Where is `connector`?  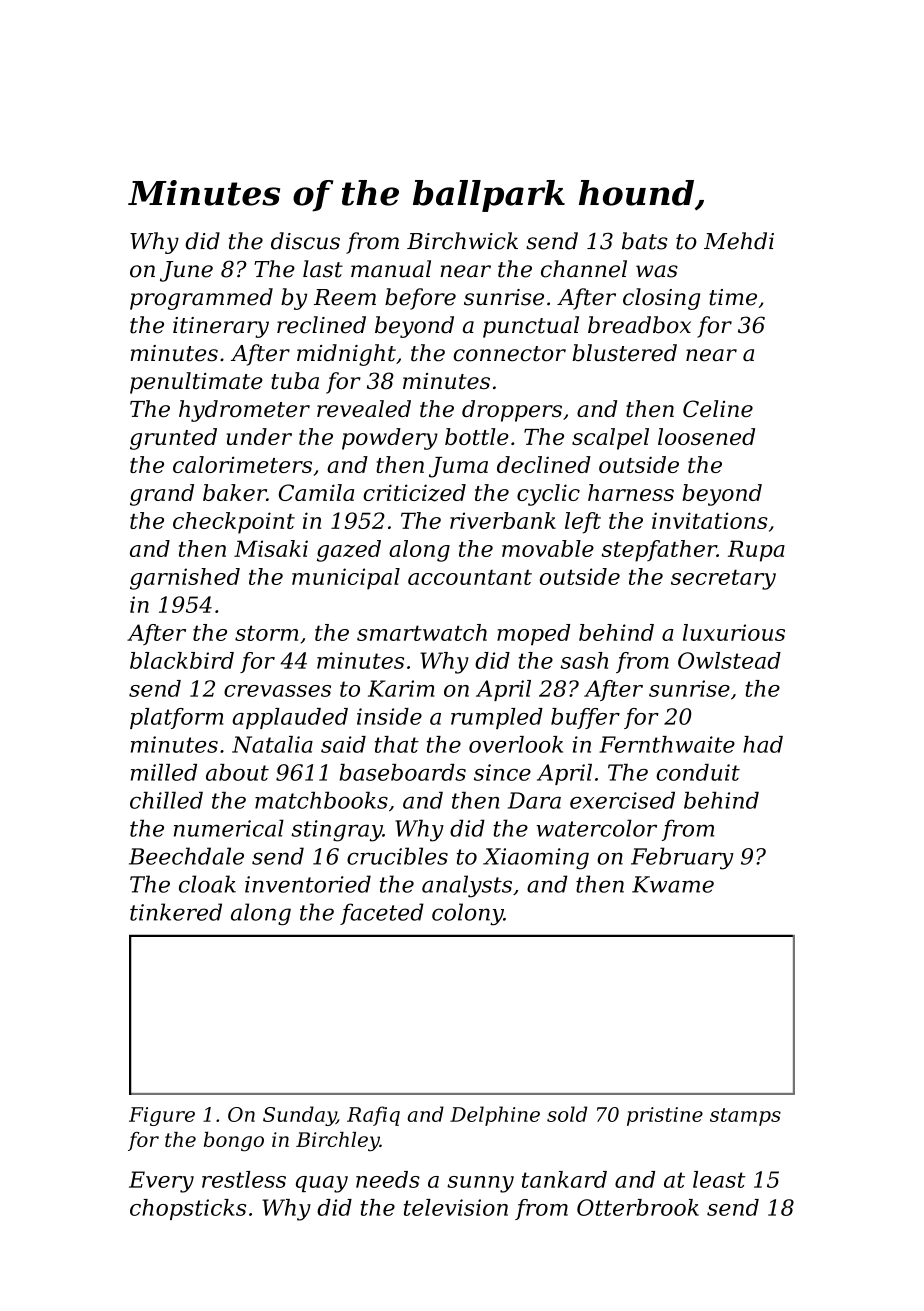
connector is located at coordinates (509, 354).
